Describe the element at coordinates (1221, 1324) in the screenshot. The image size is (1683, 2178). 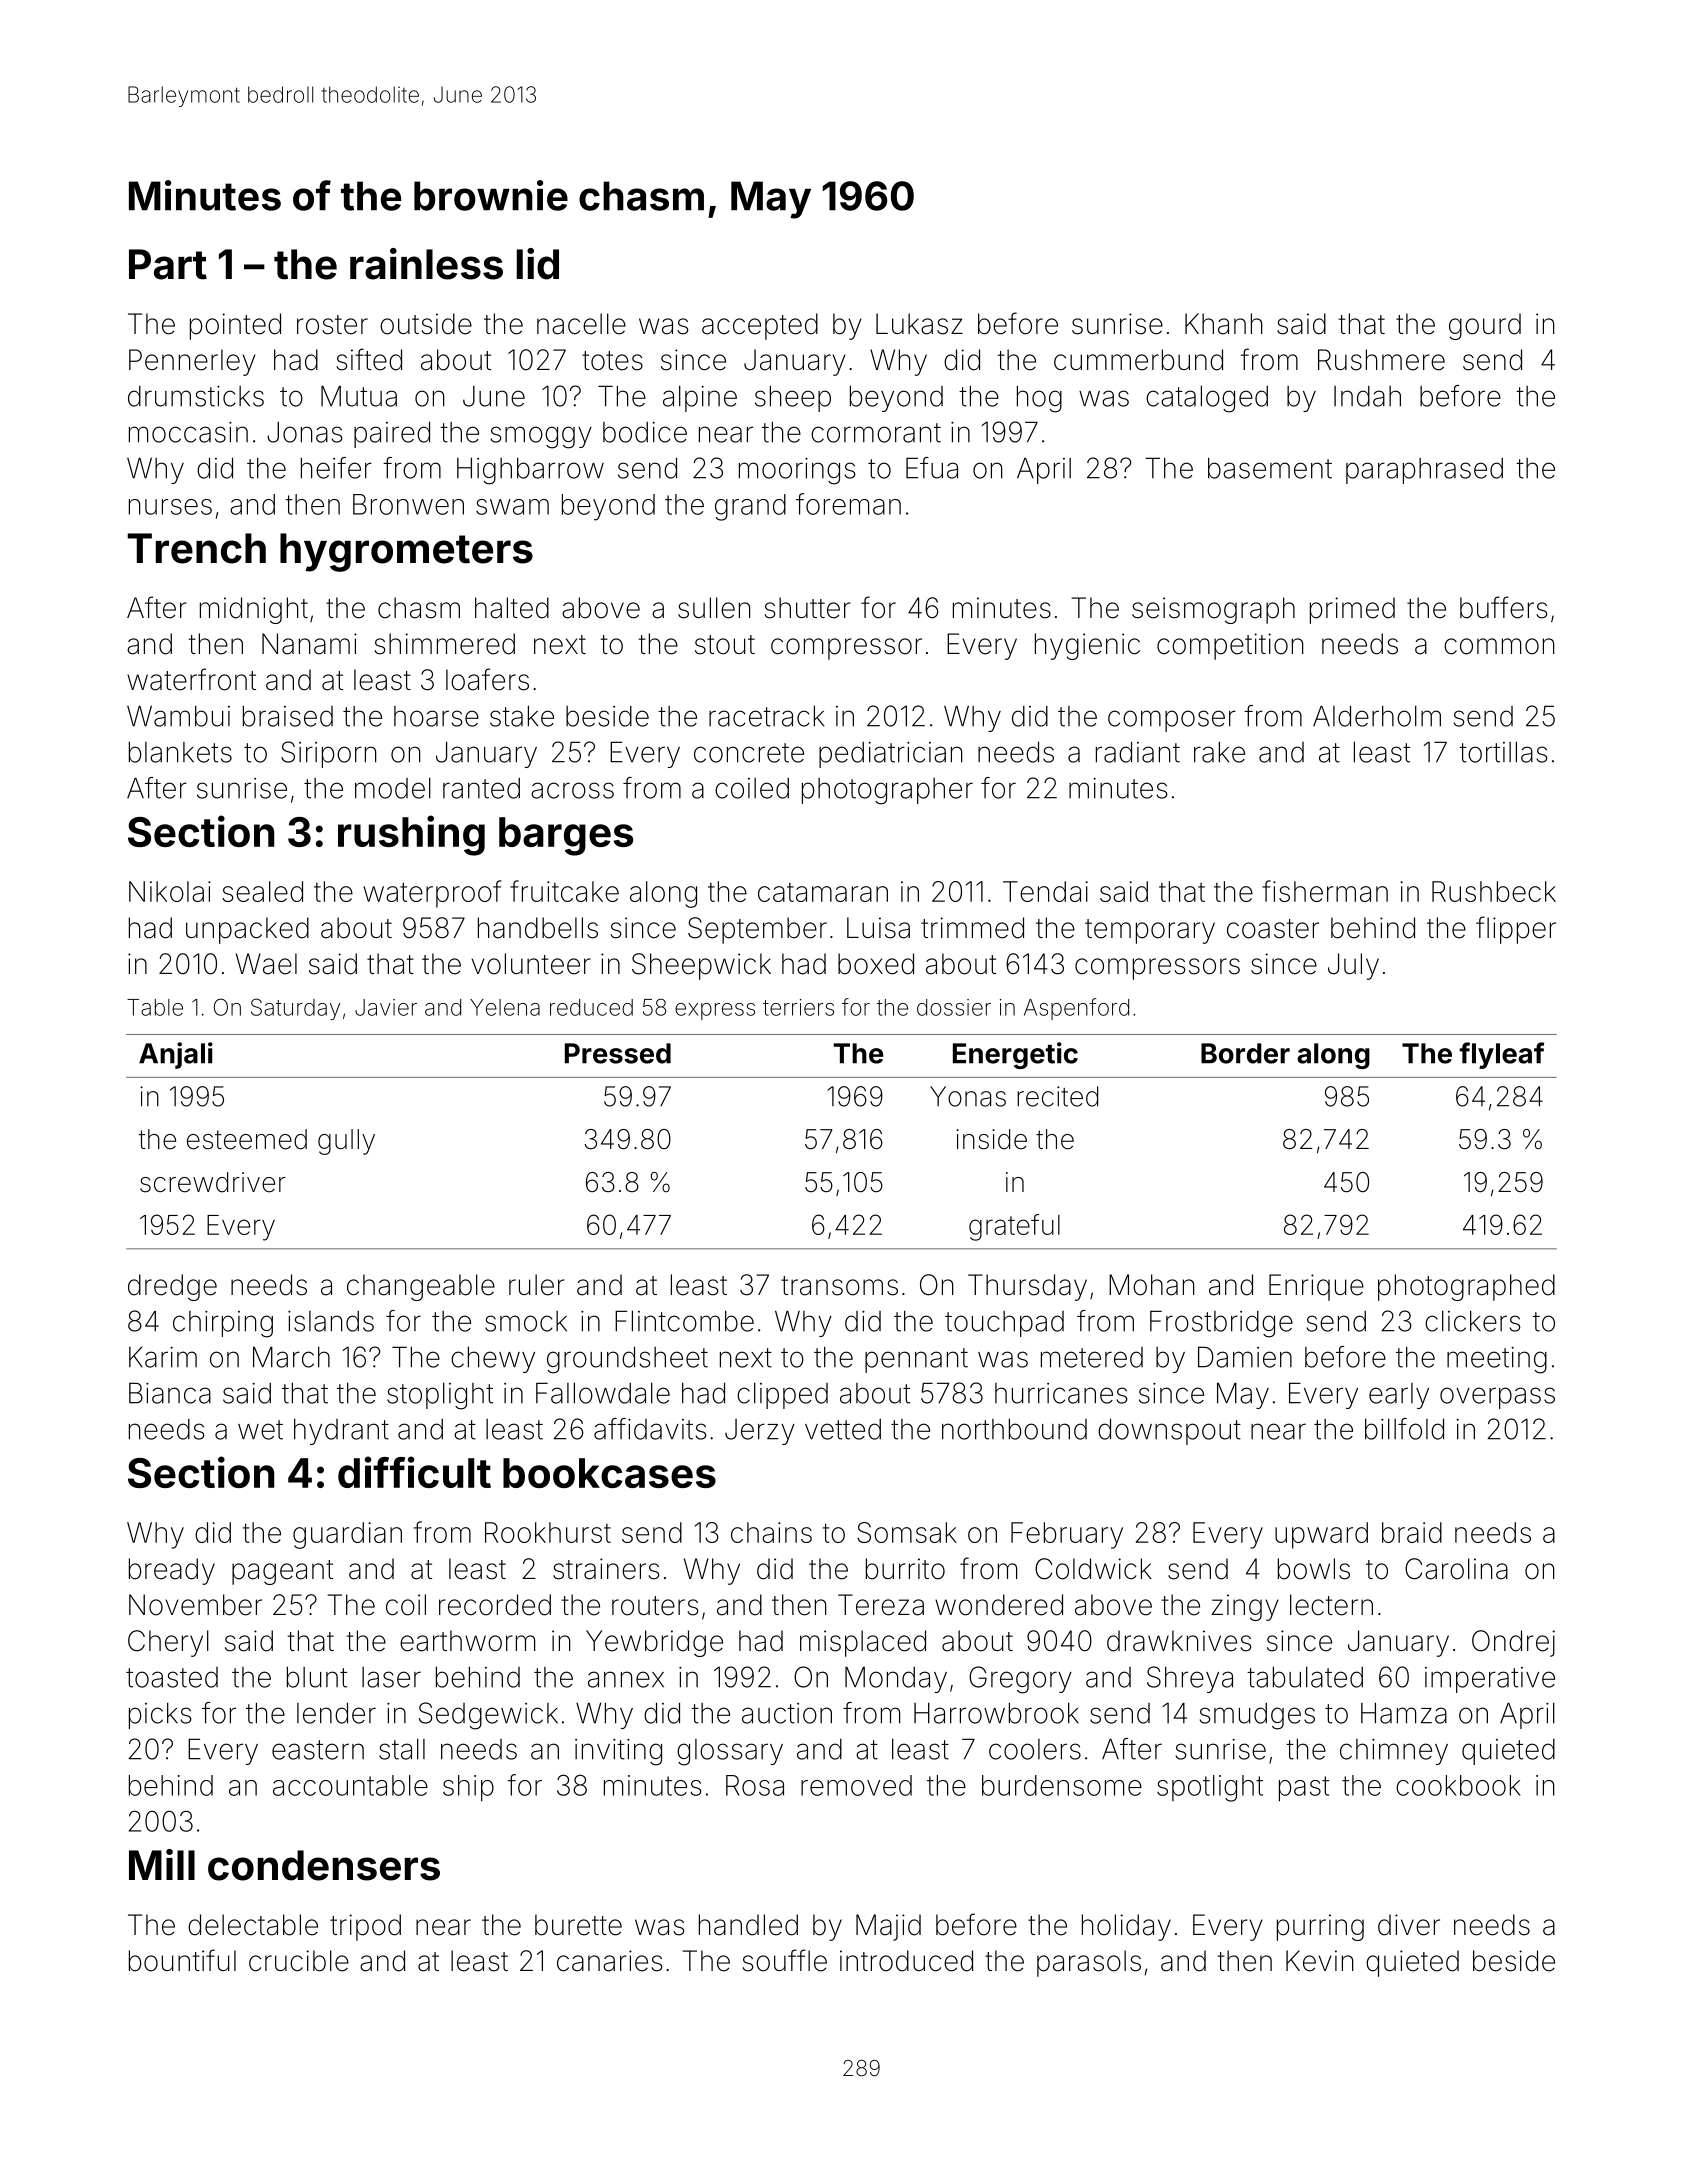
I see `Frostbridge` at that location.
